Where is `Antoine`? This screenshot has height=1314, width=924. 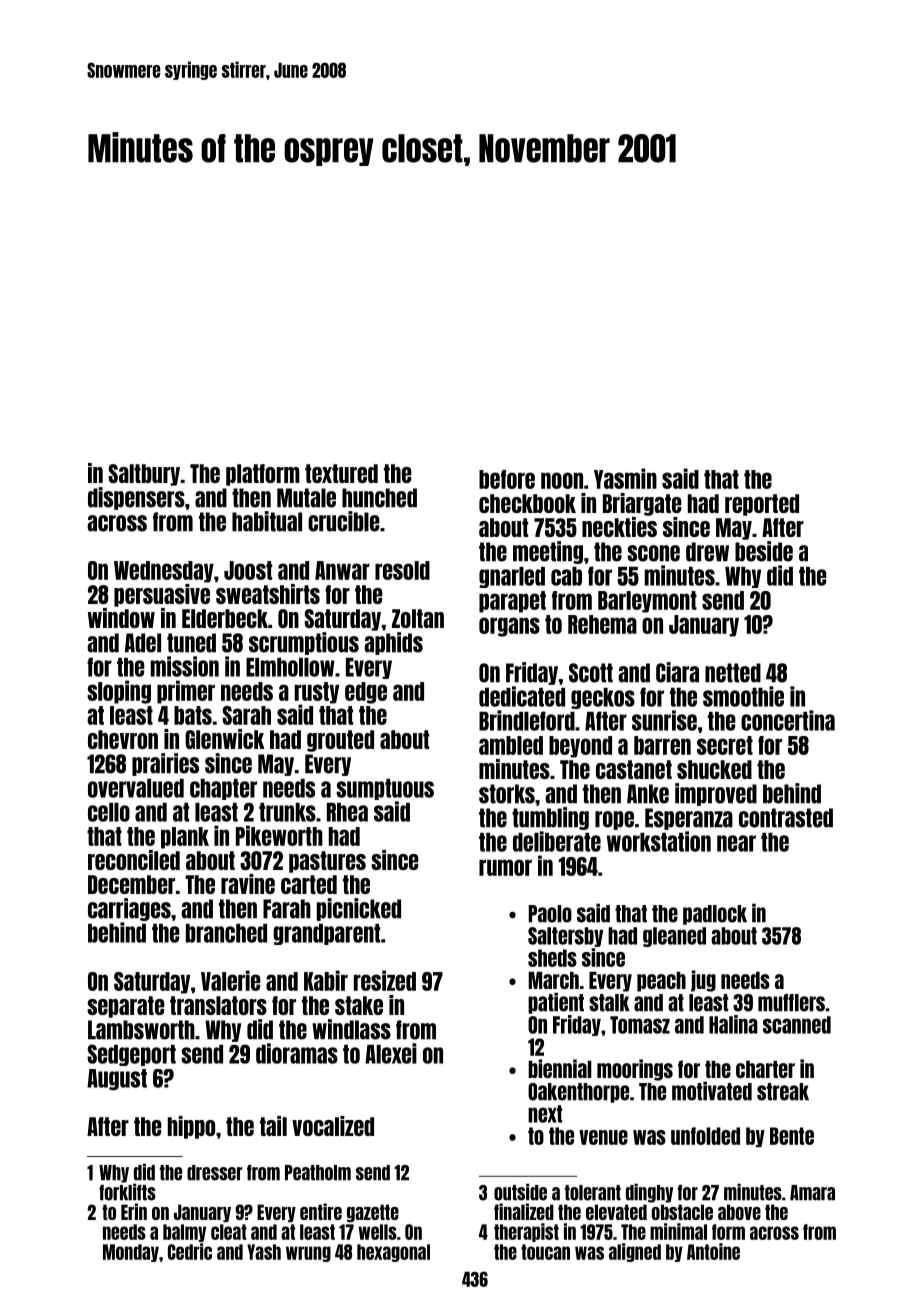 Antoine is located at coordinates (713, 1251).
